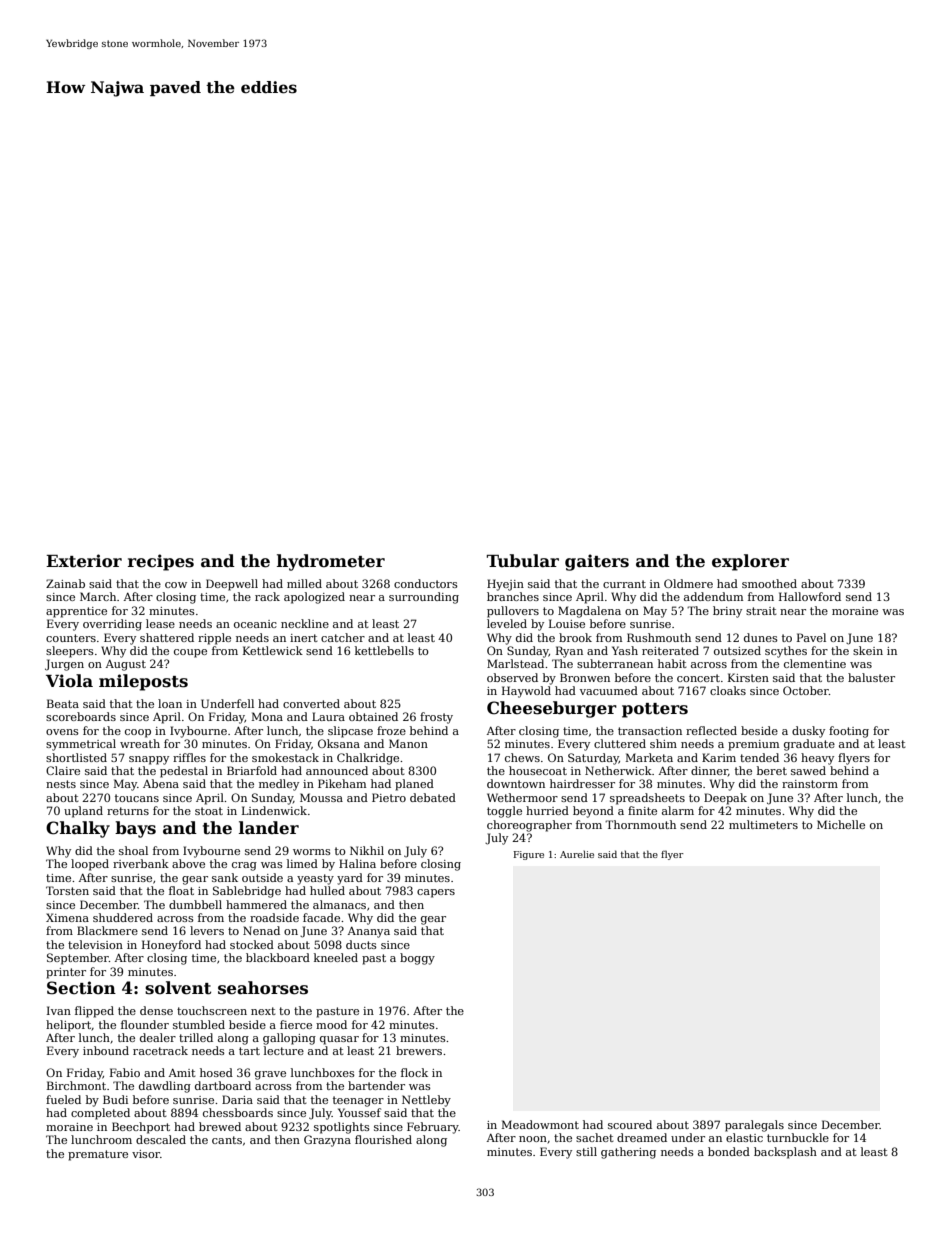 The width and height of the screenshot is (952, 1233). Describe the element at coordinates (849, 732) in the screenshot. I see `footing` at that location.
